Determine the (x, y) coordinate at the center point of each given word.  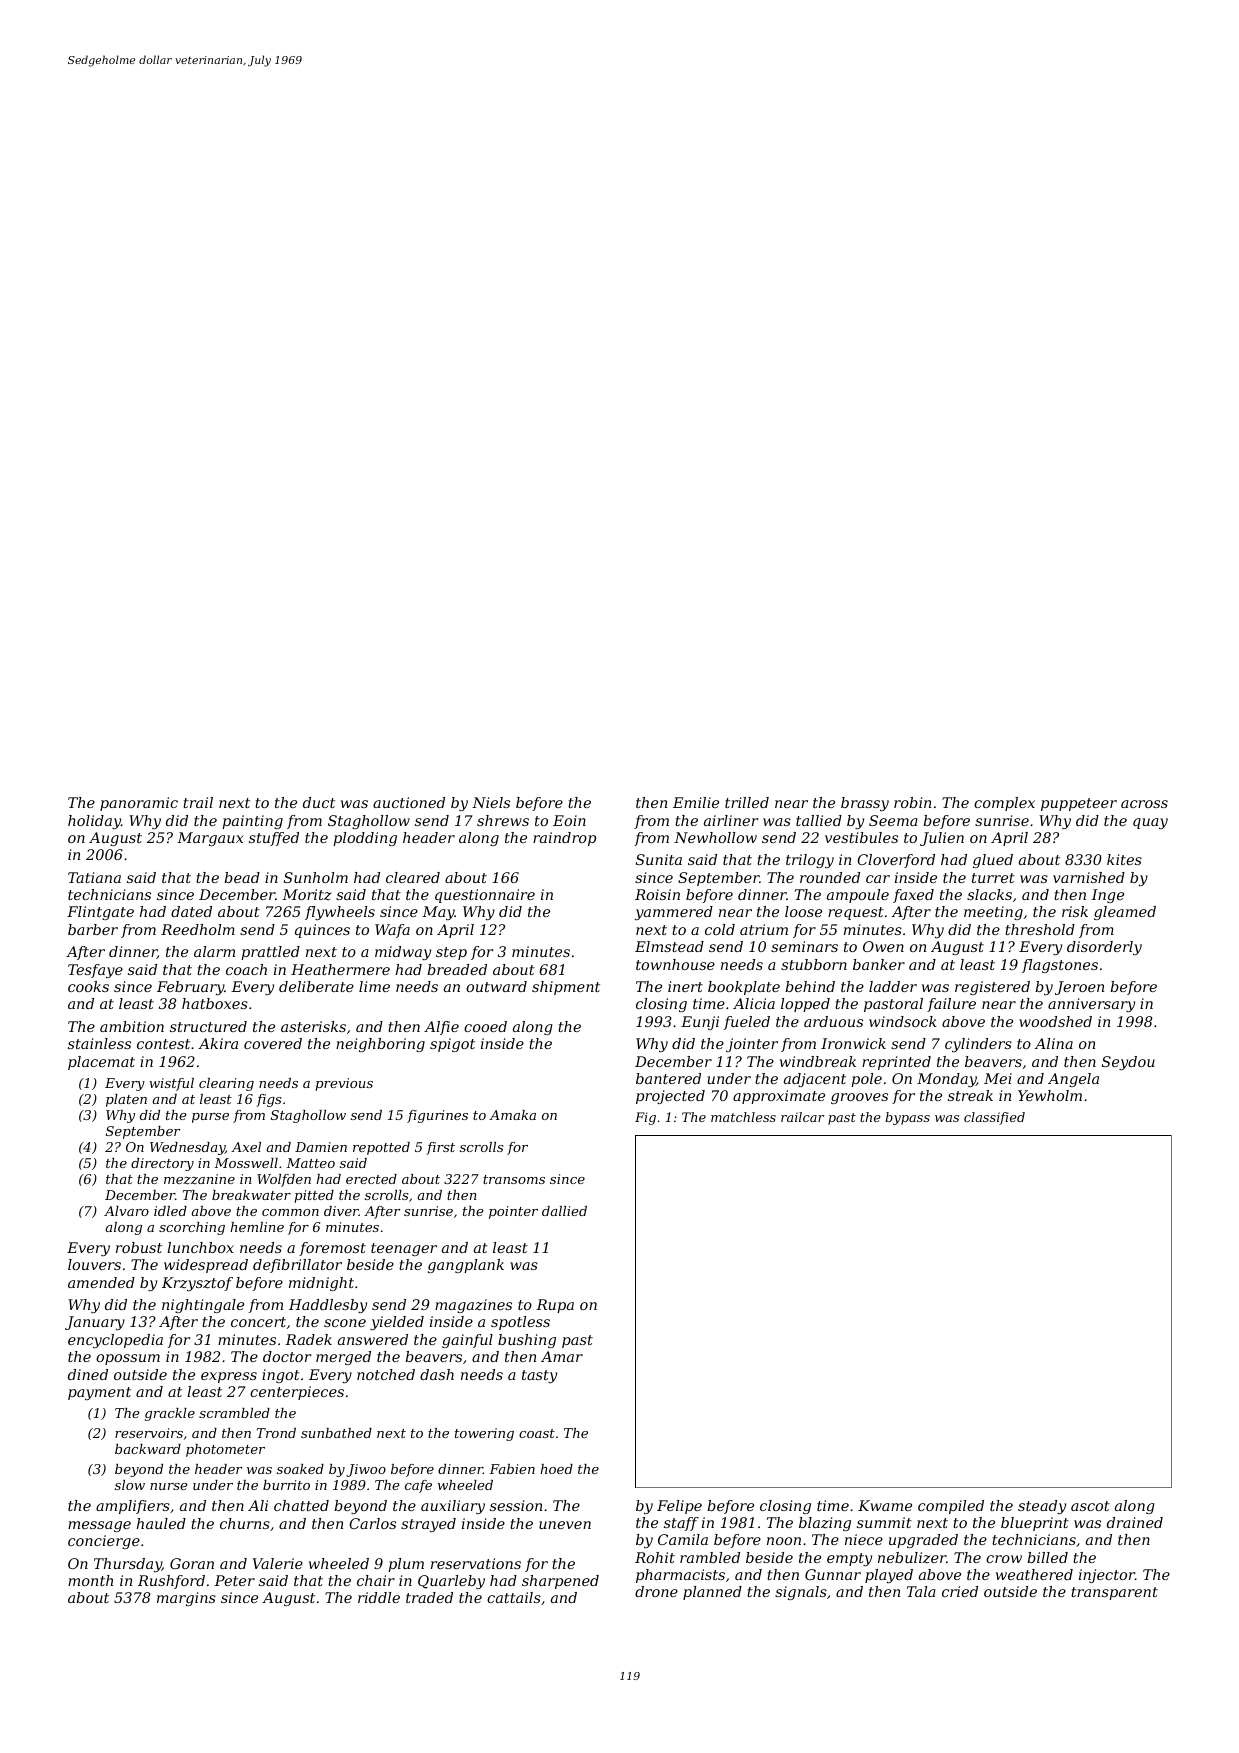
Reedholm (198, 929)
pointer (513, 1212)
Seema (893, 820)
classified (994, 1118)
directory (162, 1164)
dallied (564, 1211)
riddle (379, 1597)
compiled (951, 1507)
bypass (907, 1118)
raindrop (564, 839)
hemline (257, 1227)
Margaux (210, 839)
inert (685, 986)
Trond (276, 1433)
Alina (1054, 1043)
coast (537, 1433)
